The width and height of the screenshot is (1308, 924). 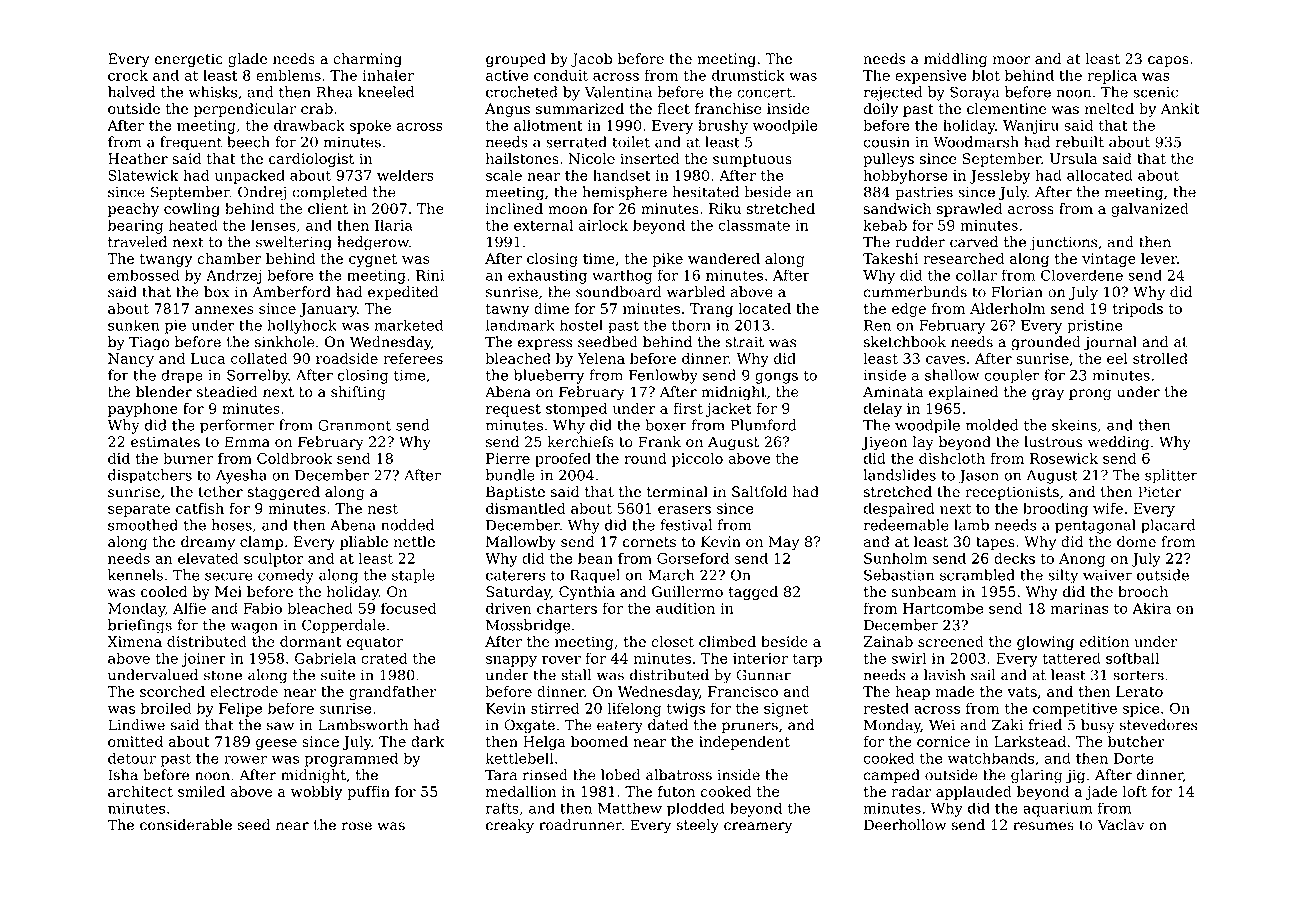 What do you see at coordinates (618, 92) in the screenshot?
I see `Valentina` at bounding box center [618, 92].
